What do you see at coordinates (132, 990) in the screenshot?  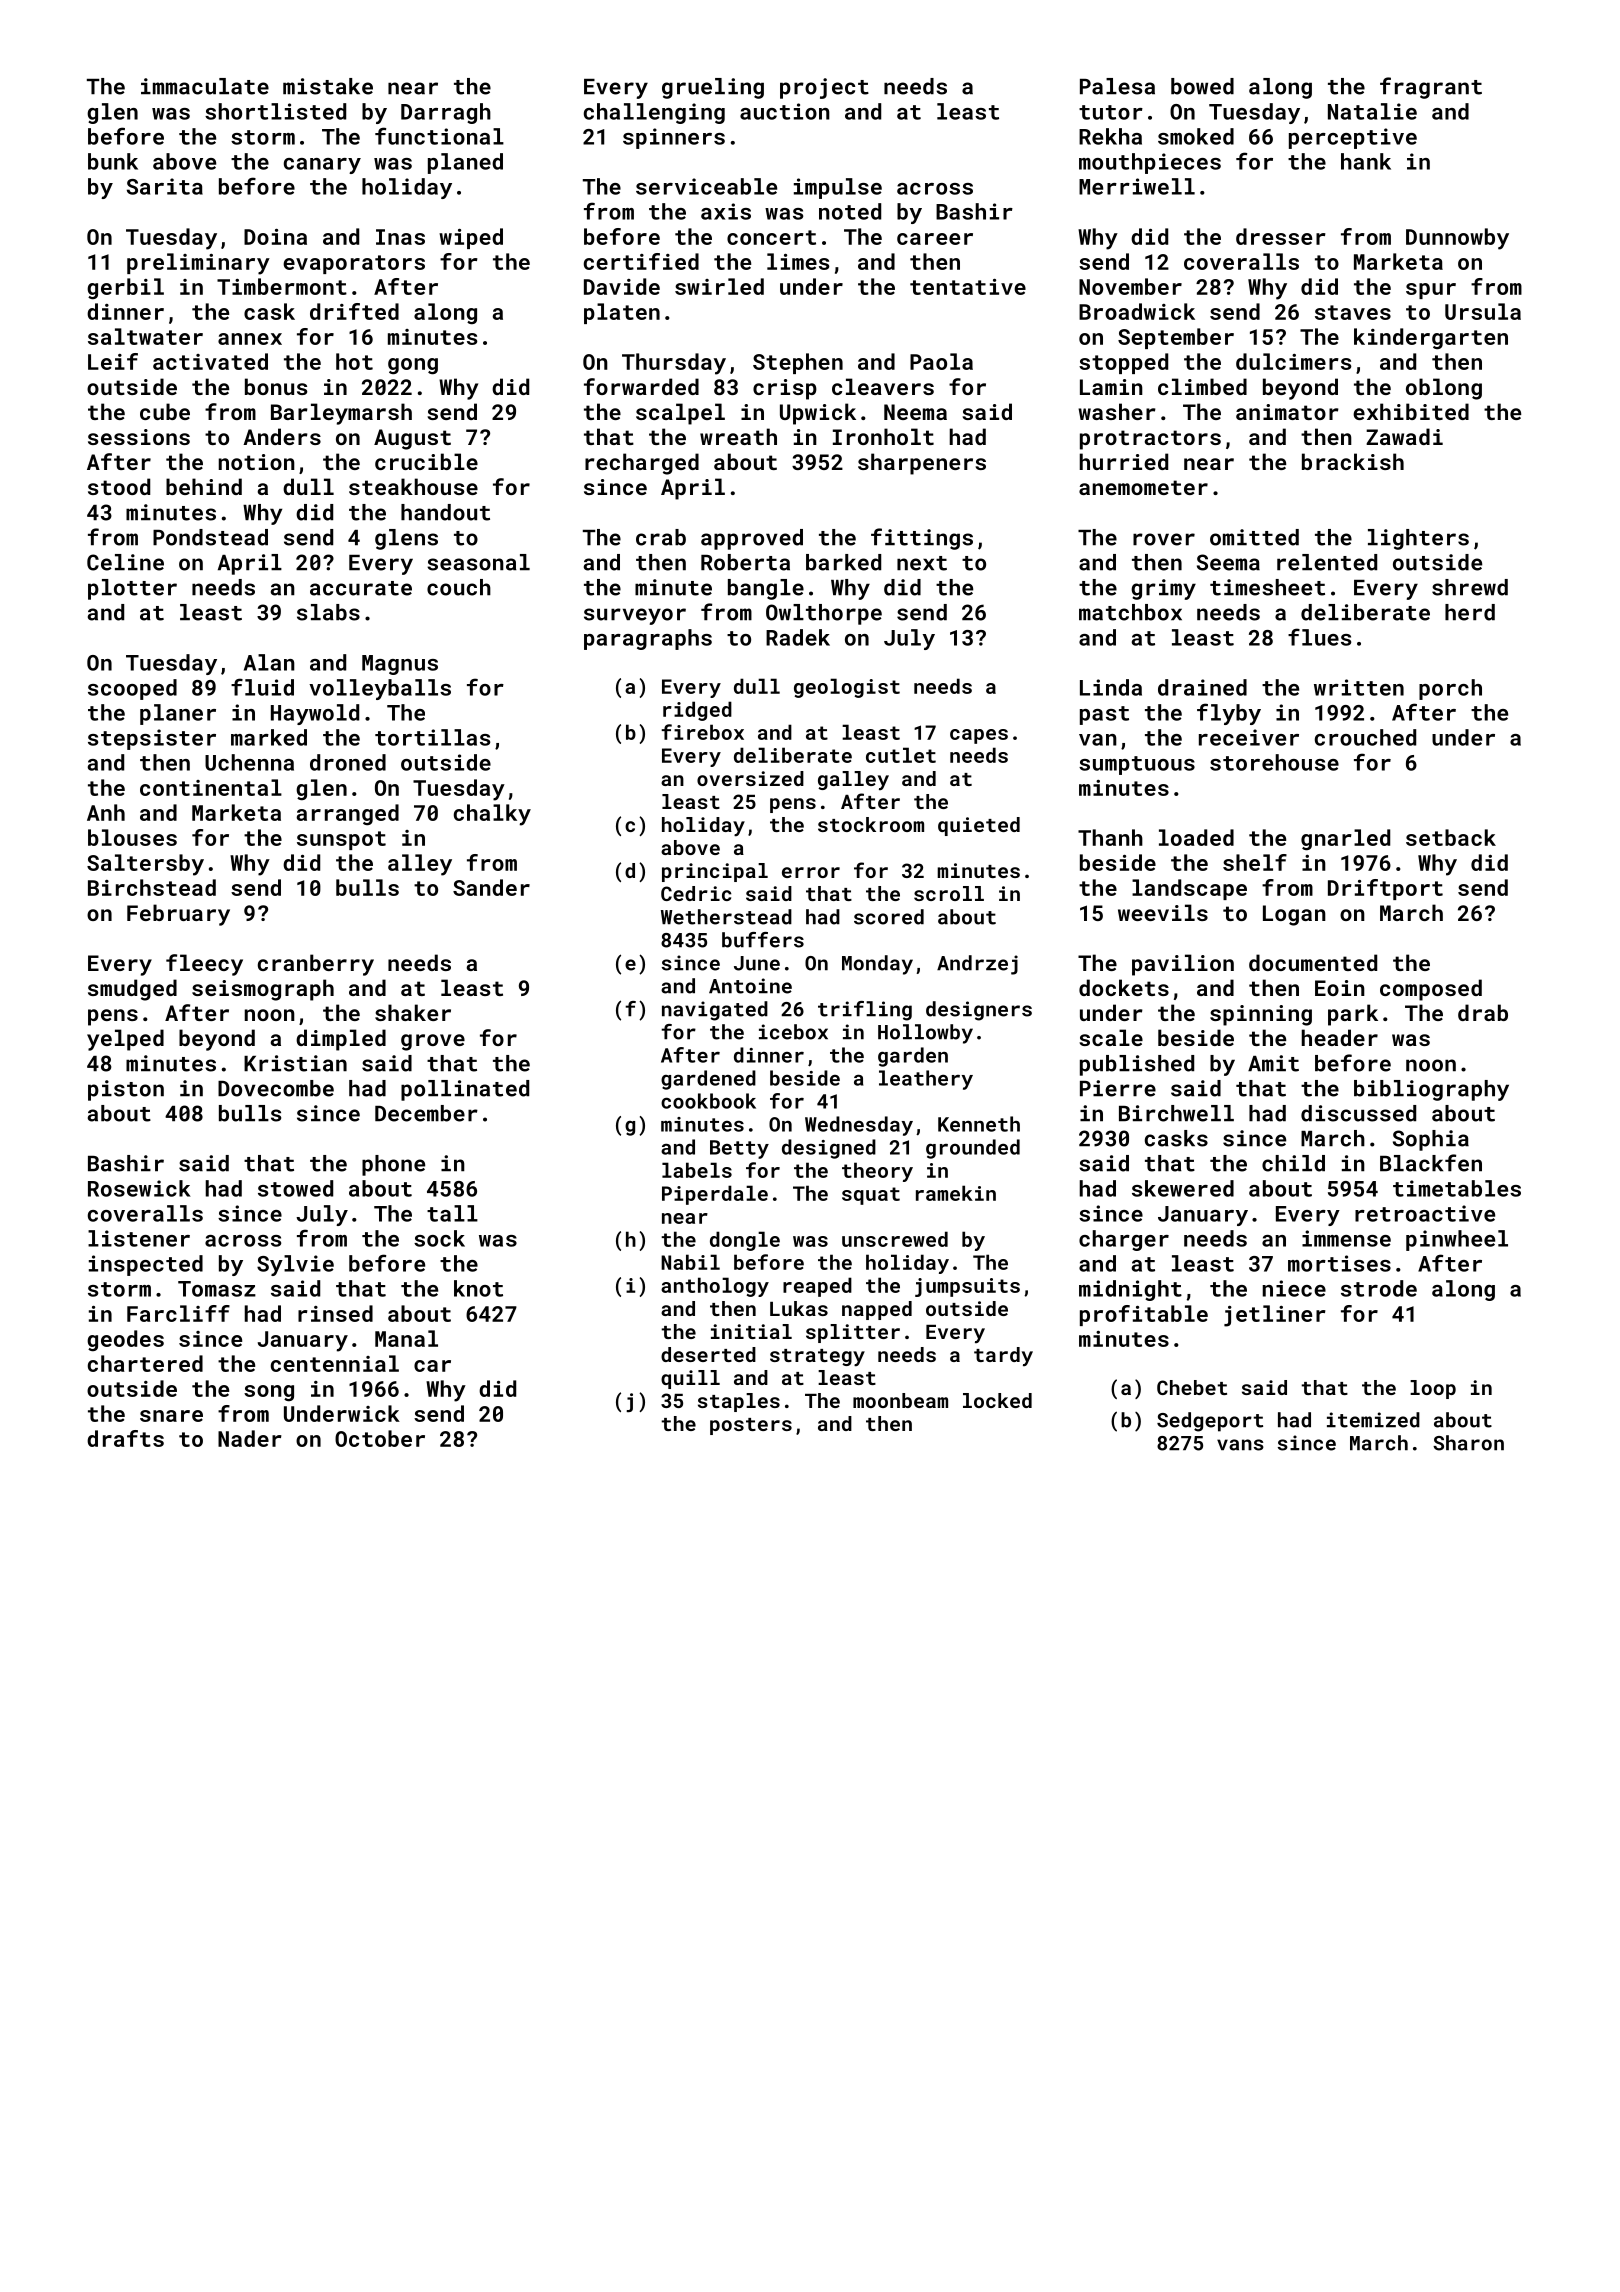 I see `smudged` at bounding box center [132, 990].
